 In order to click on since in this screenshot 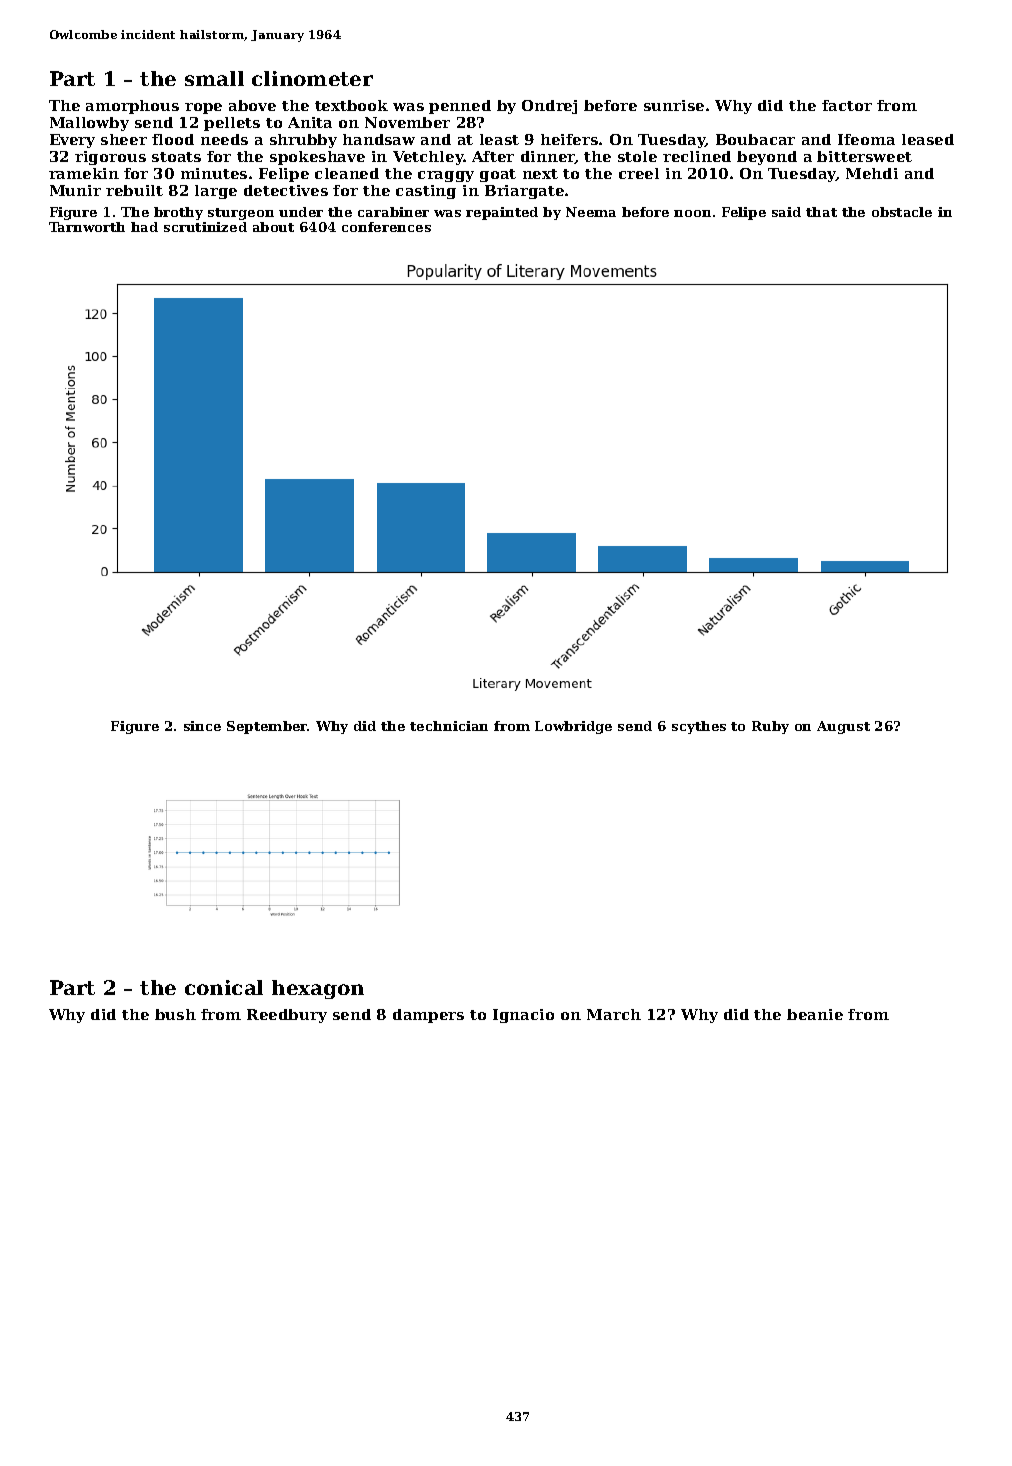, I will do `click(202, 726)`.
